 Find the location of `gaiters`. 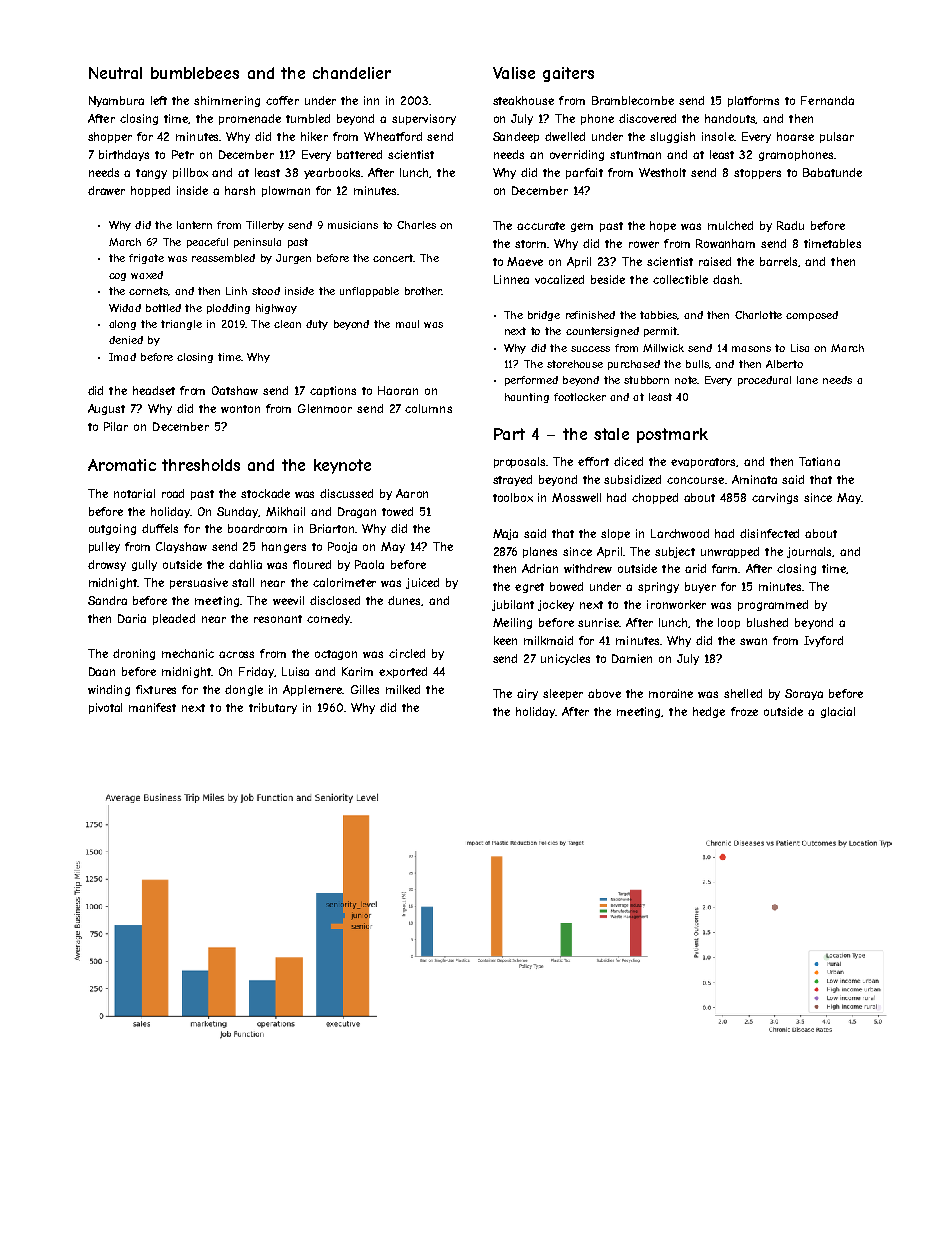

gaiters is located at coordinates (568, 74).
